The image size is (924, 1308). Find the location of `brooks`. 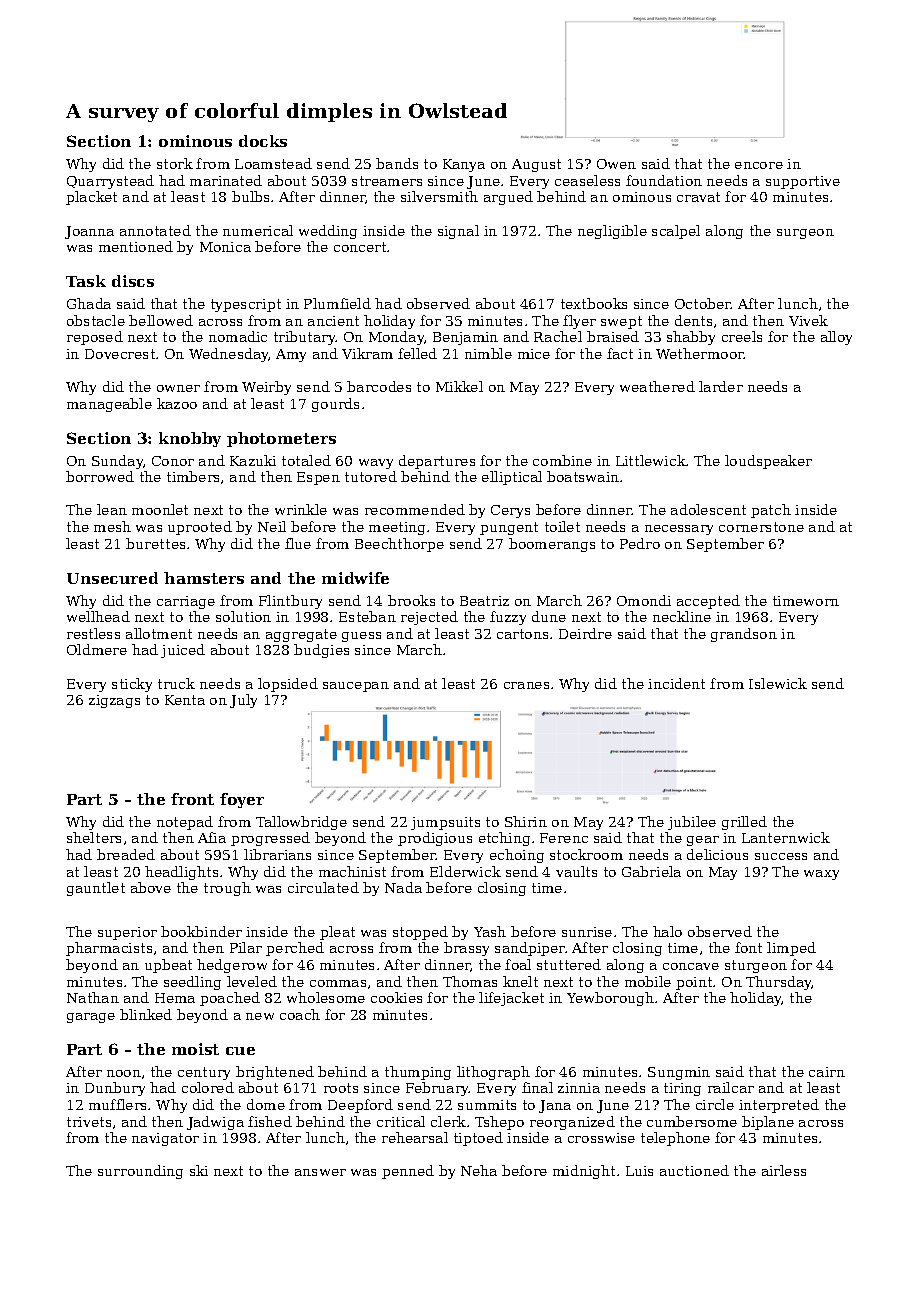

brooks is located at coordinates (411, 600).
